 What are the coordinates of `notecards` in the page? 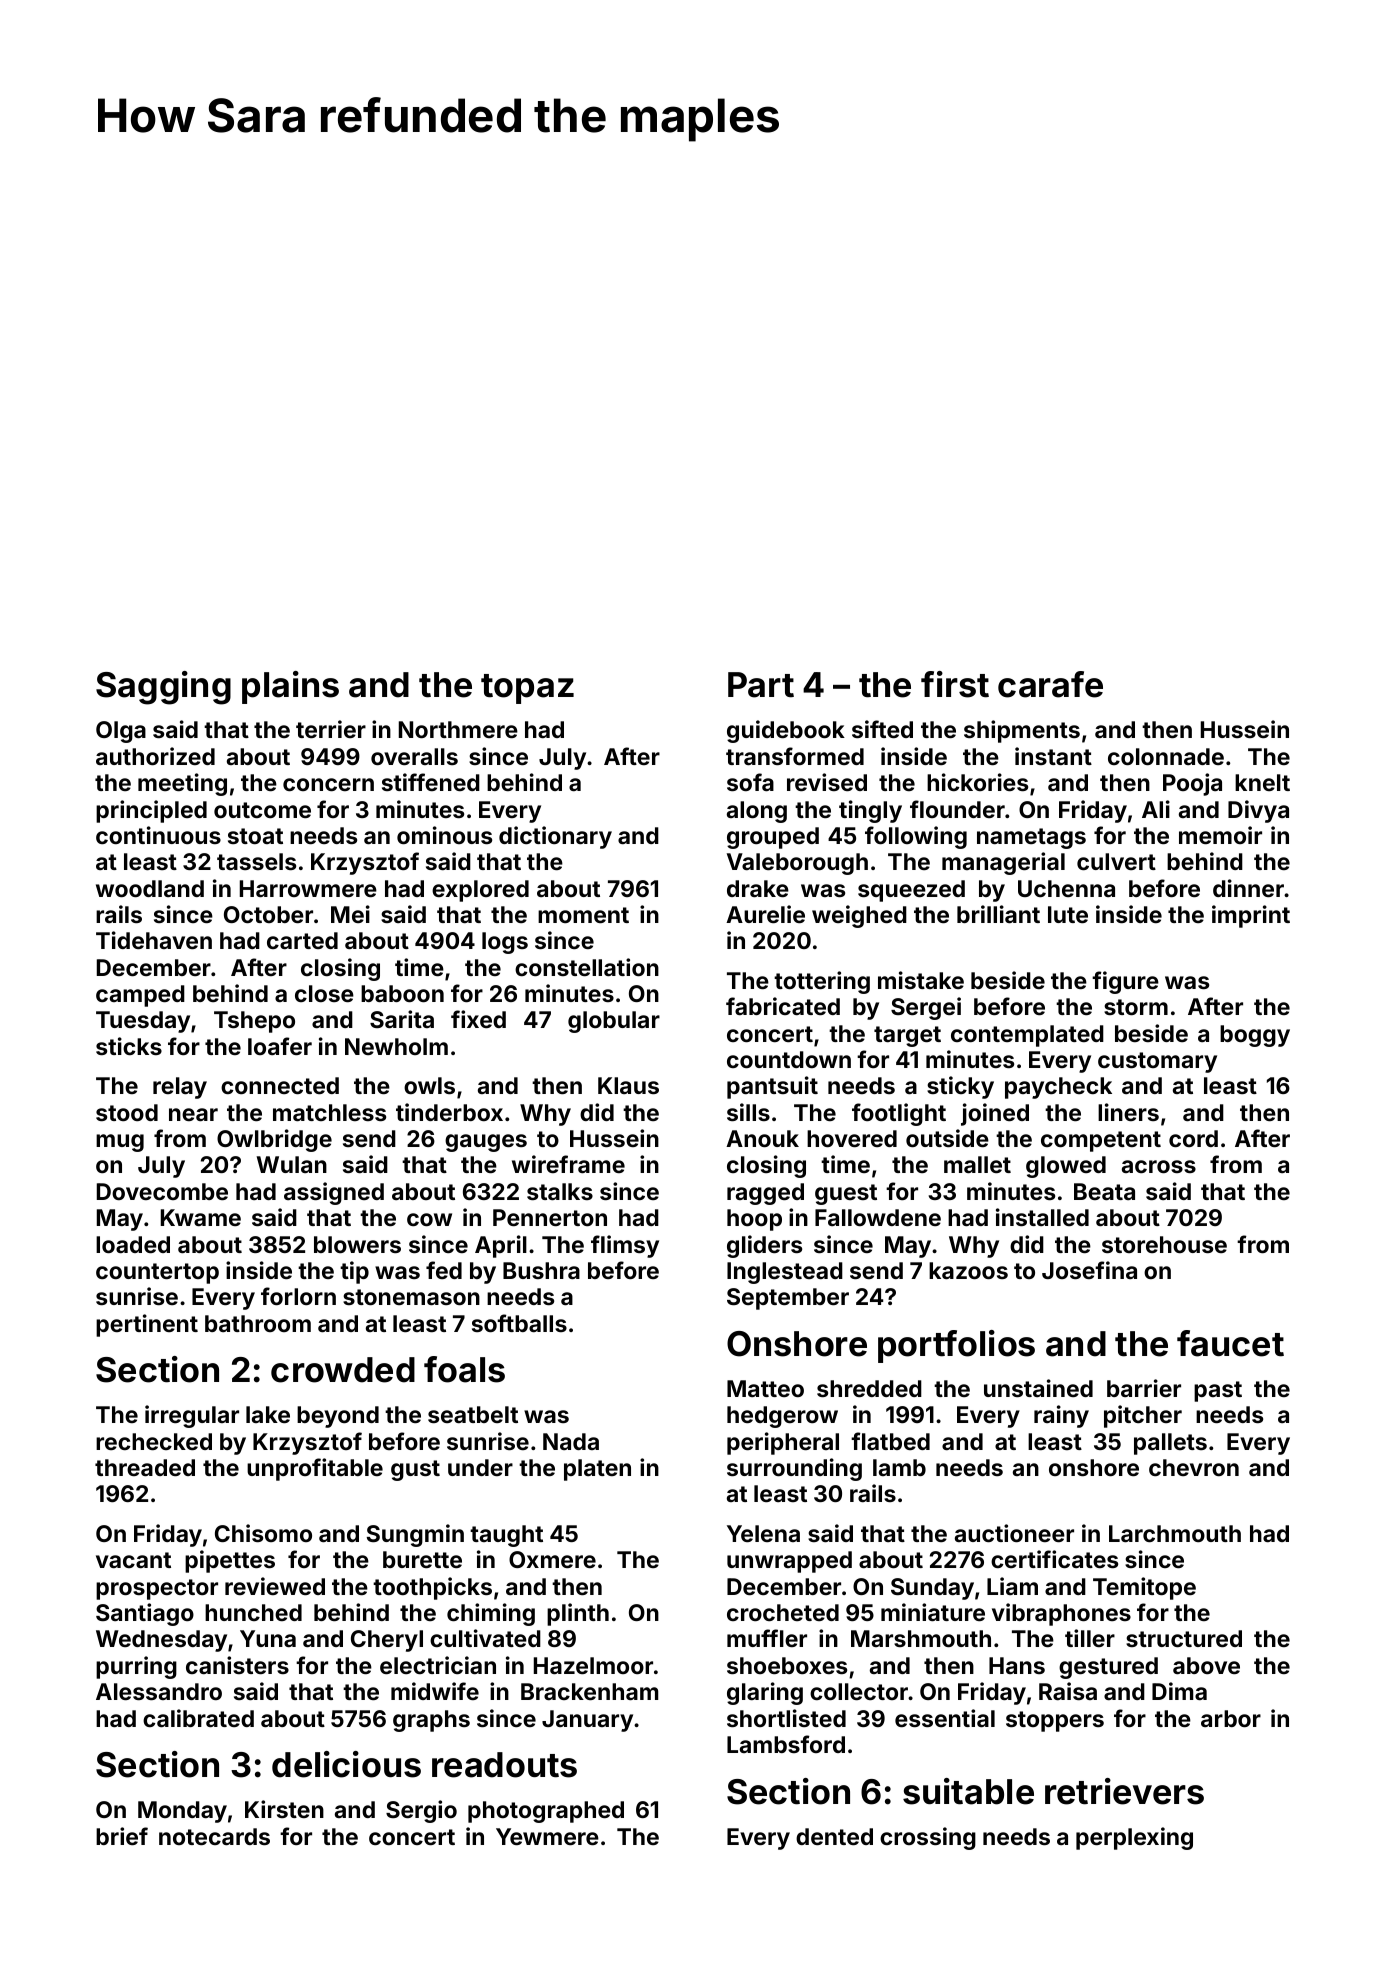 It's located at (214, 1836).
